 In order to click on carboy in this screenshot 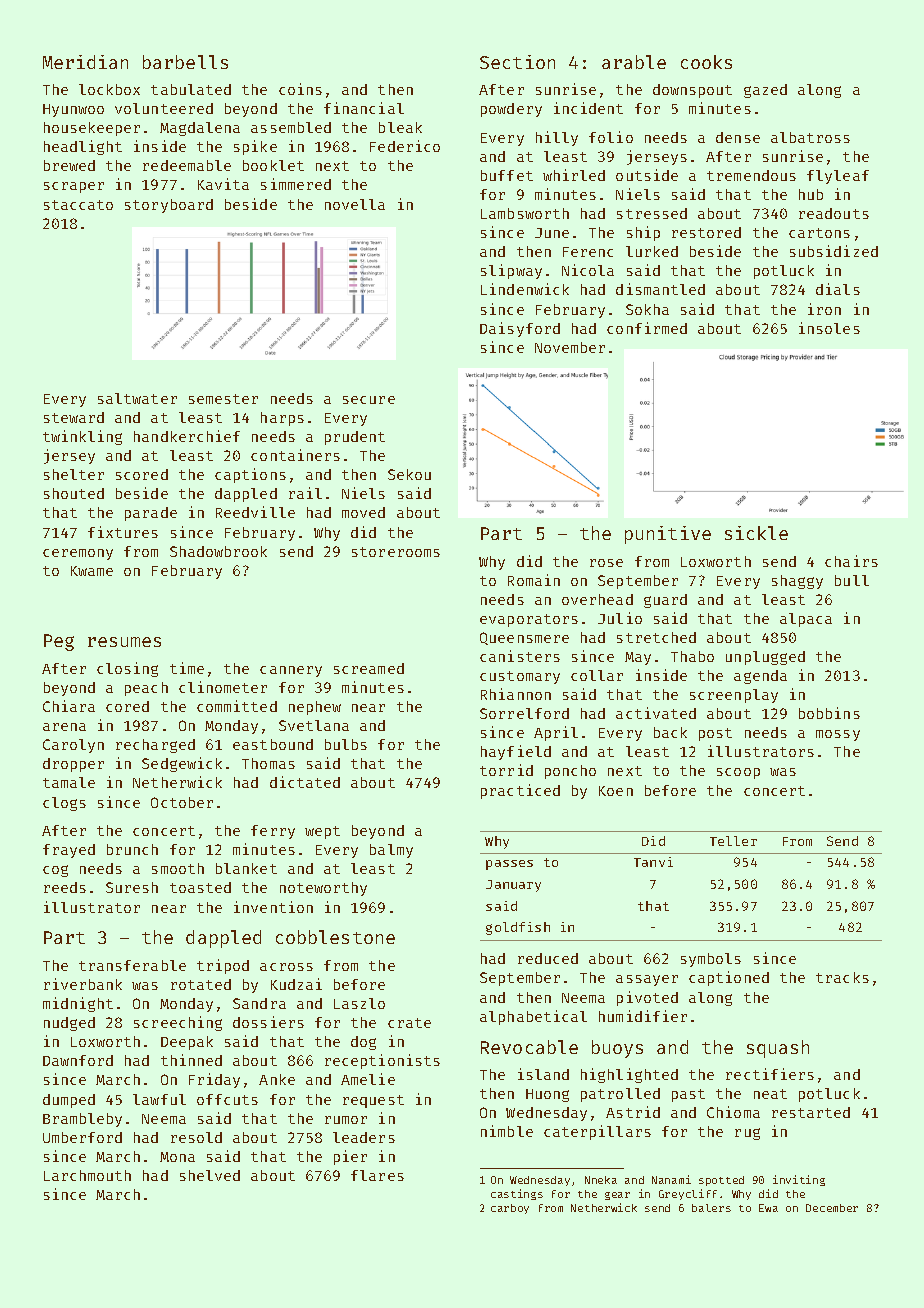, I will do `click(510, 1209)`.
